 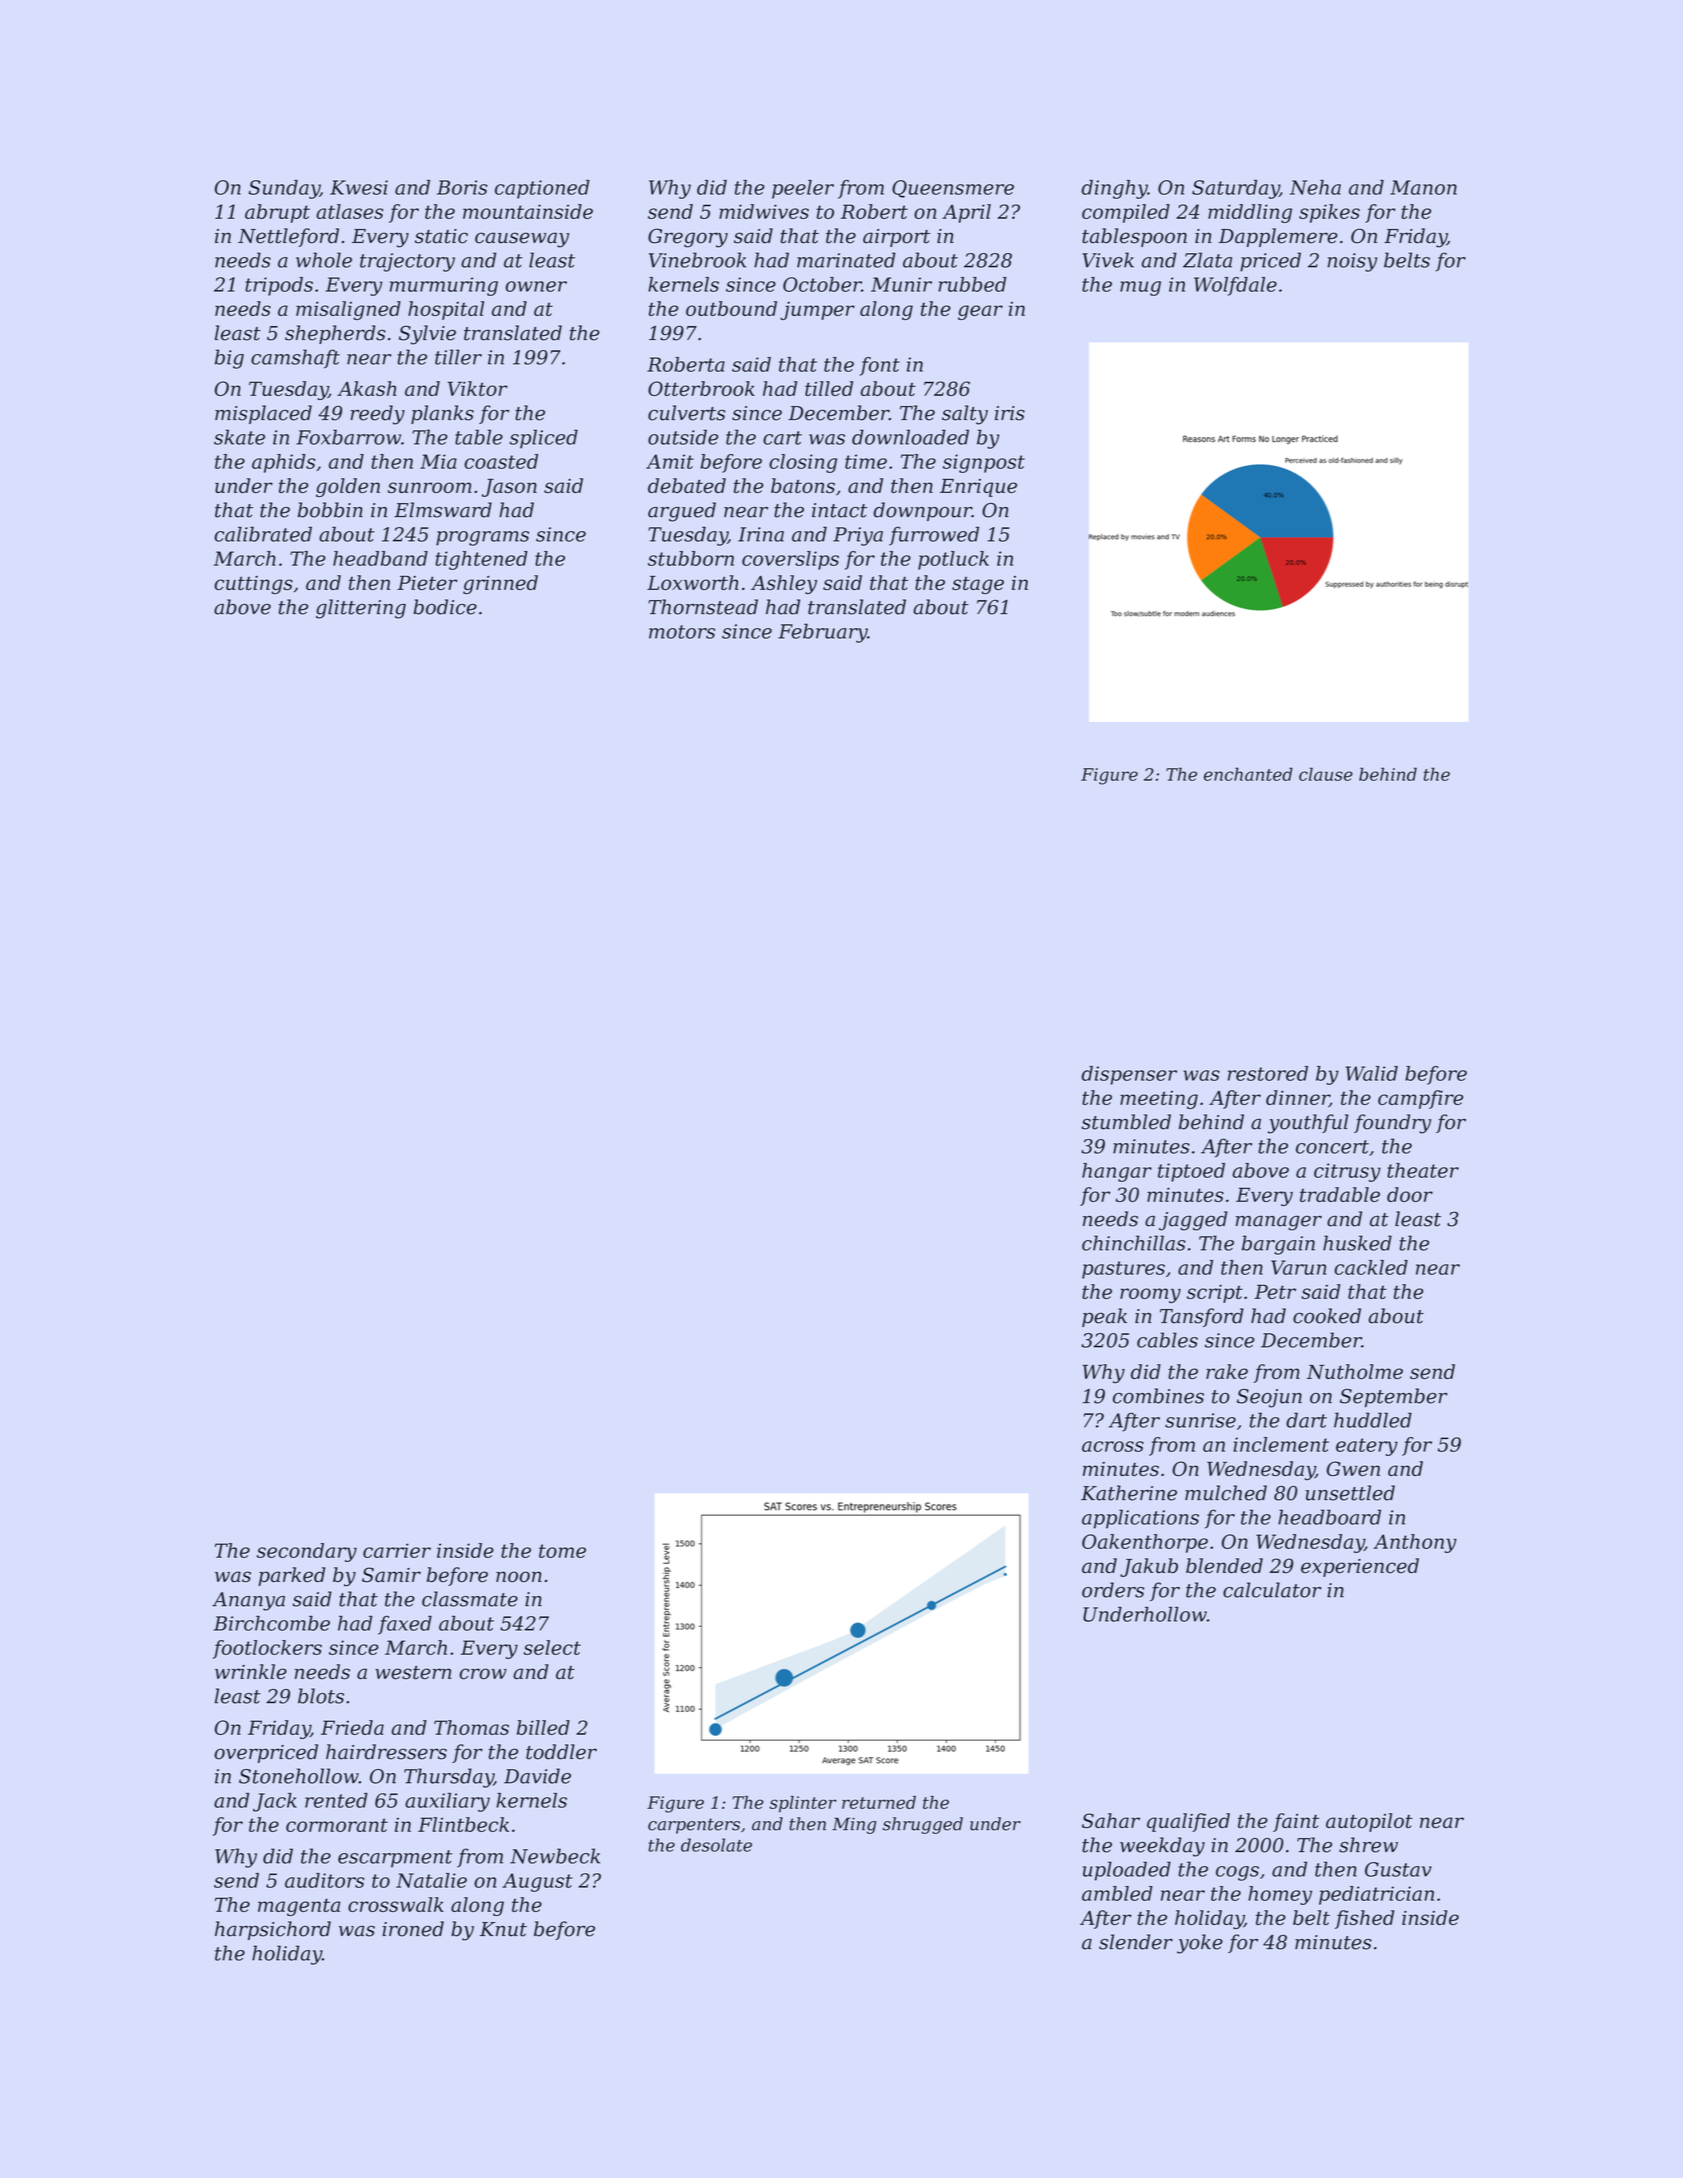 What do you see at coordinates (562, 1551) in the image?
I see `tome` at bounding box center [562, 1551].
